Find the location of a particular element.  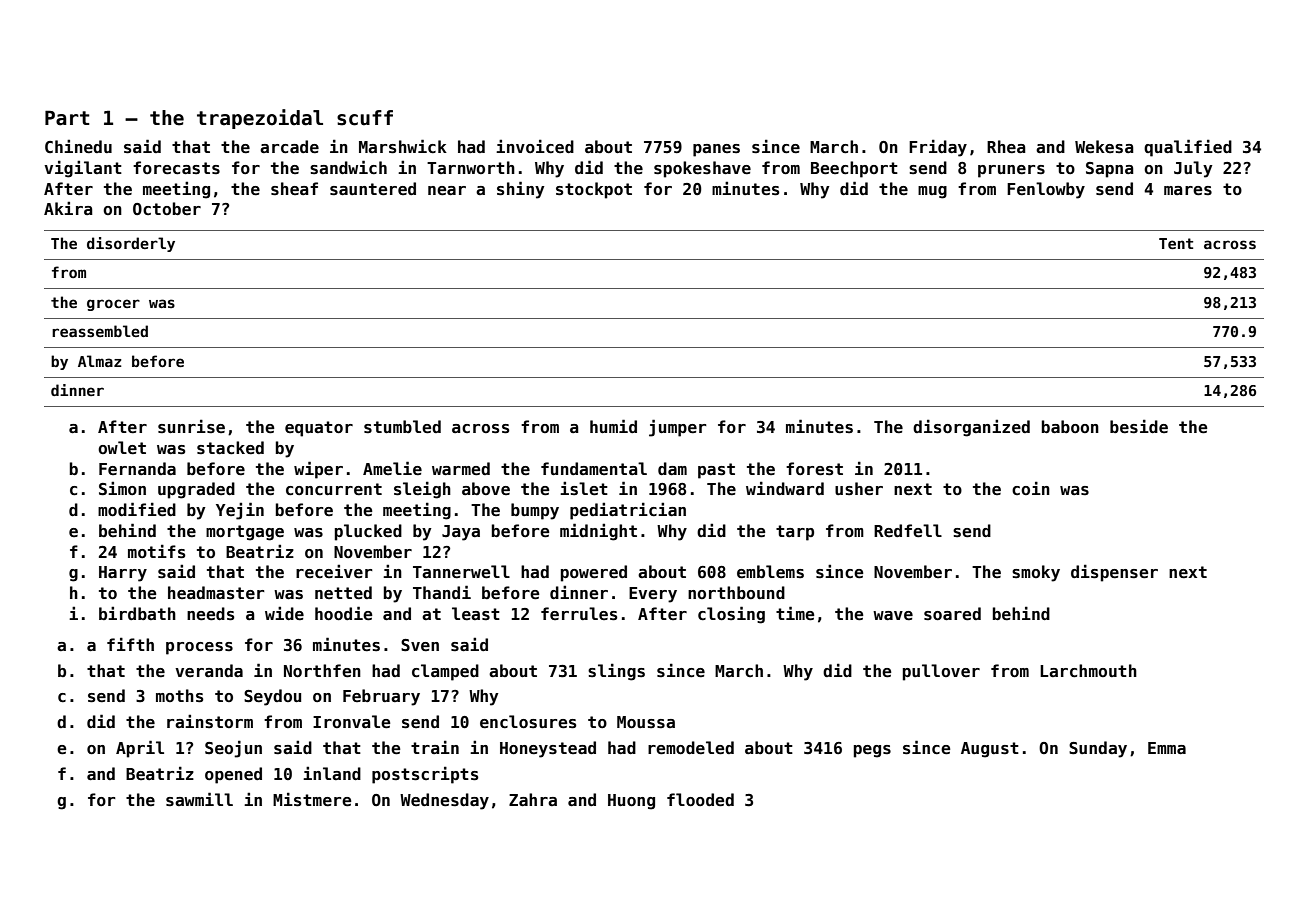

spokeshave is located at coordinates (702, 169).
